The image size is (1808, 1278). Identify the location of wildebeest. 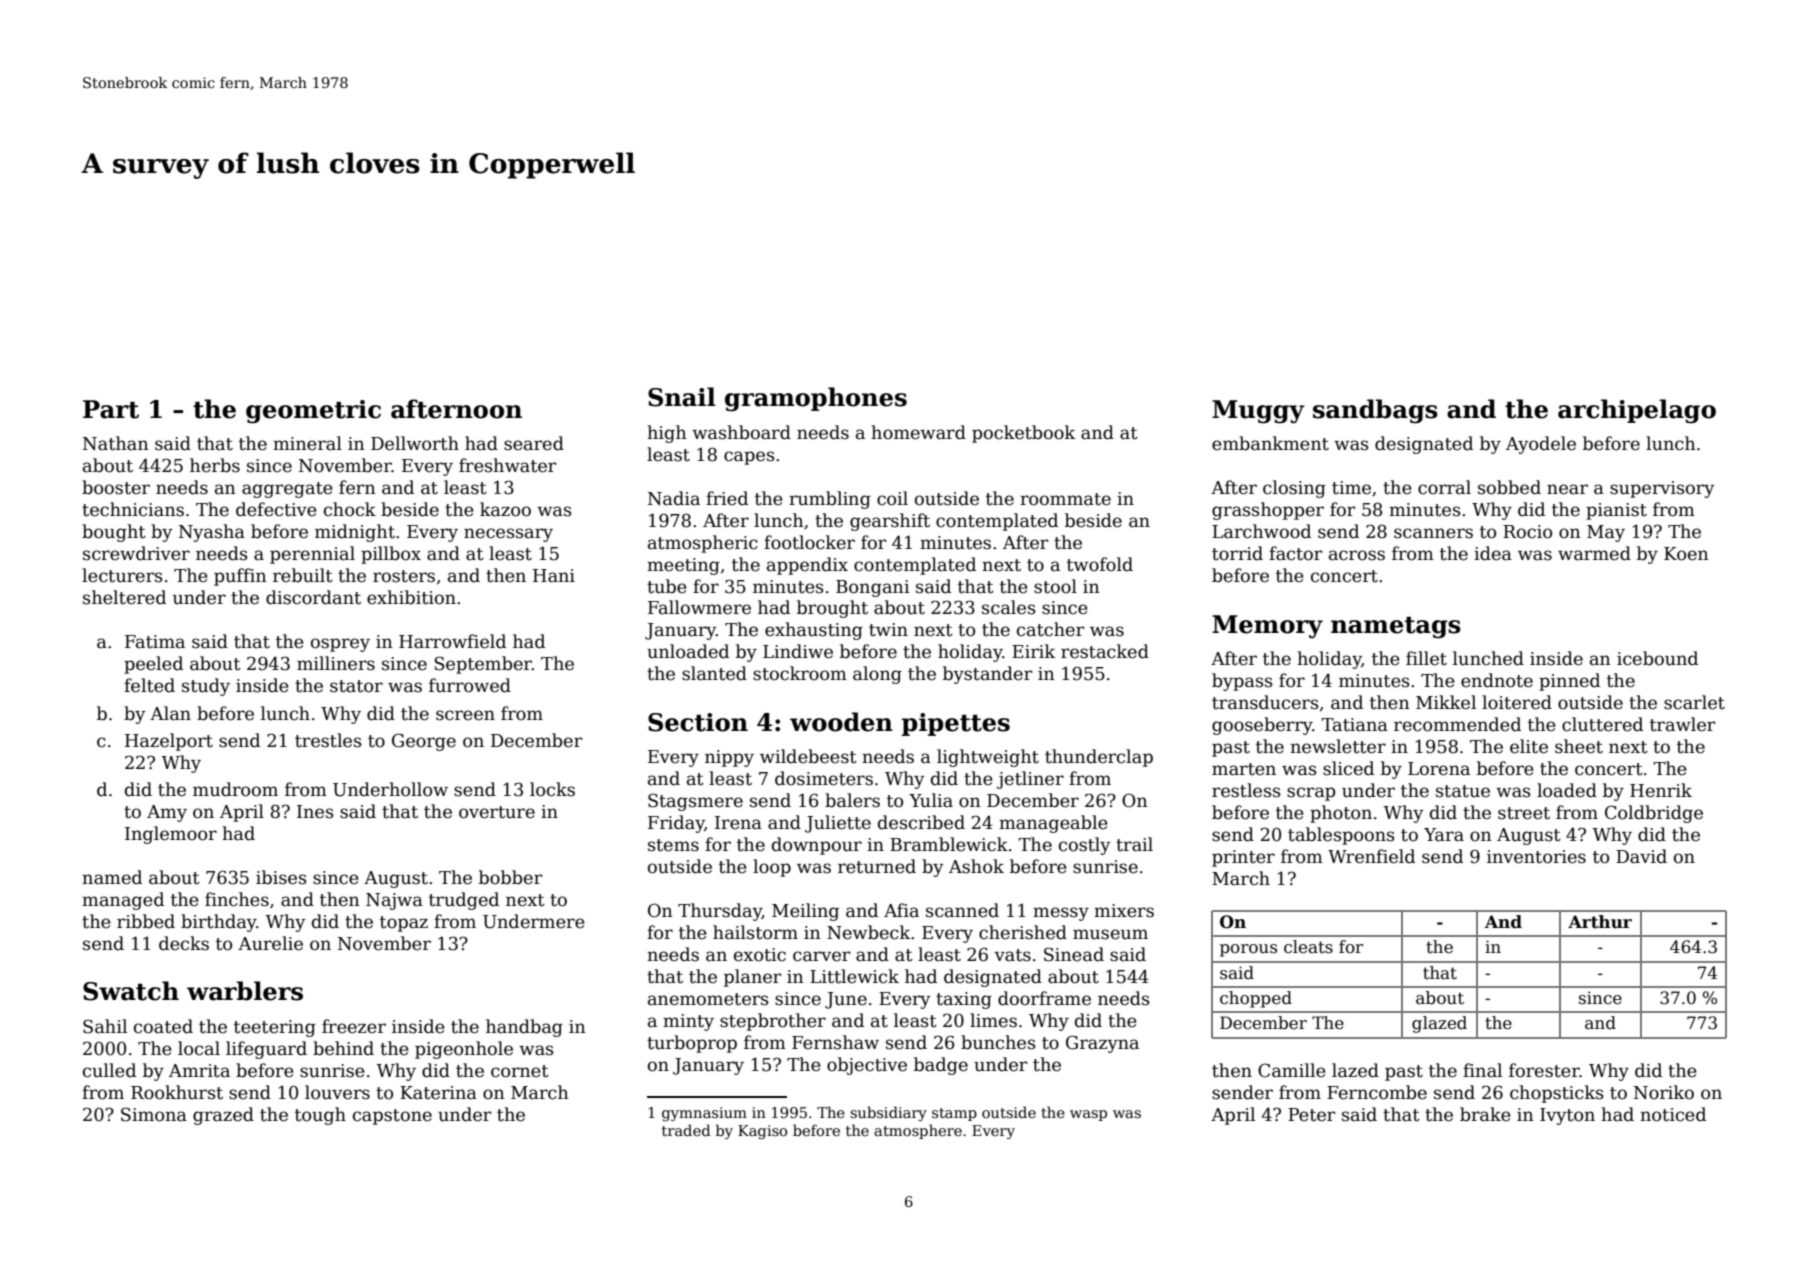
(808, 756).
